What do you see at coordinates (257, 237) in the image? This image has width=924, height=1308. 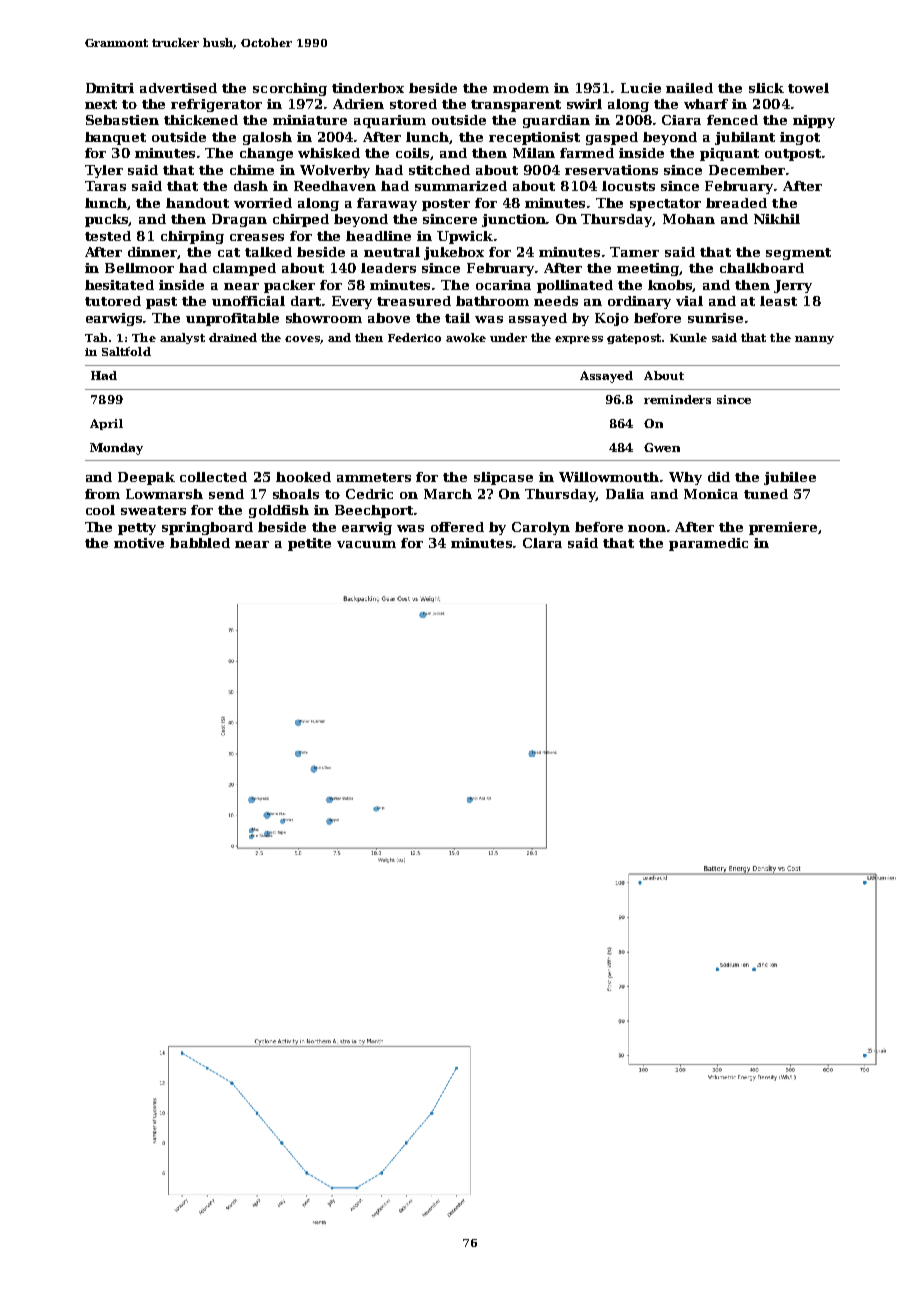 I see `creases` at bounding box center [257, 237].
